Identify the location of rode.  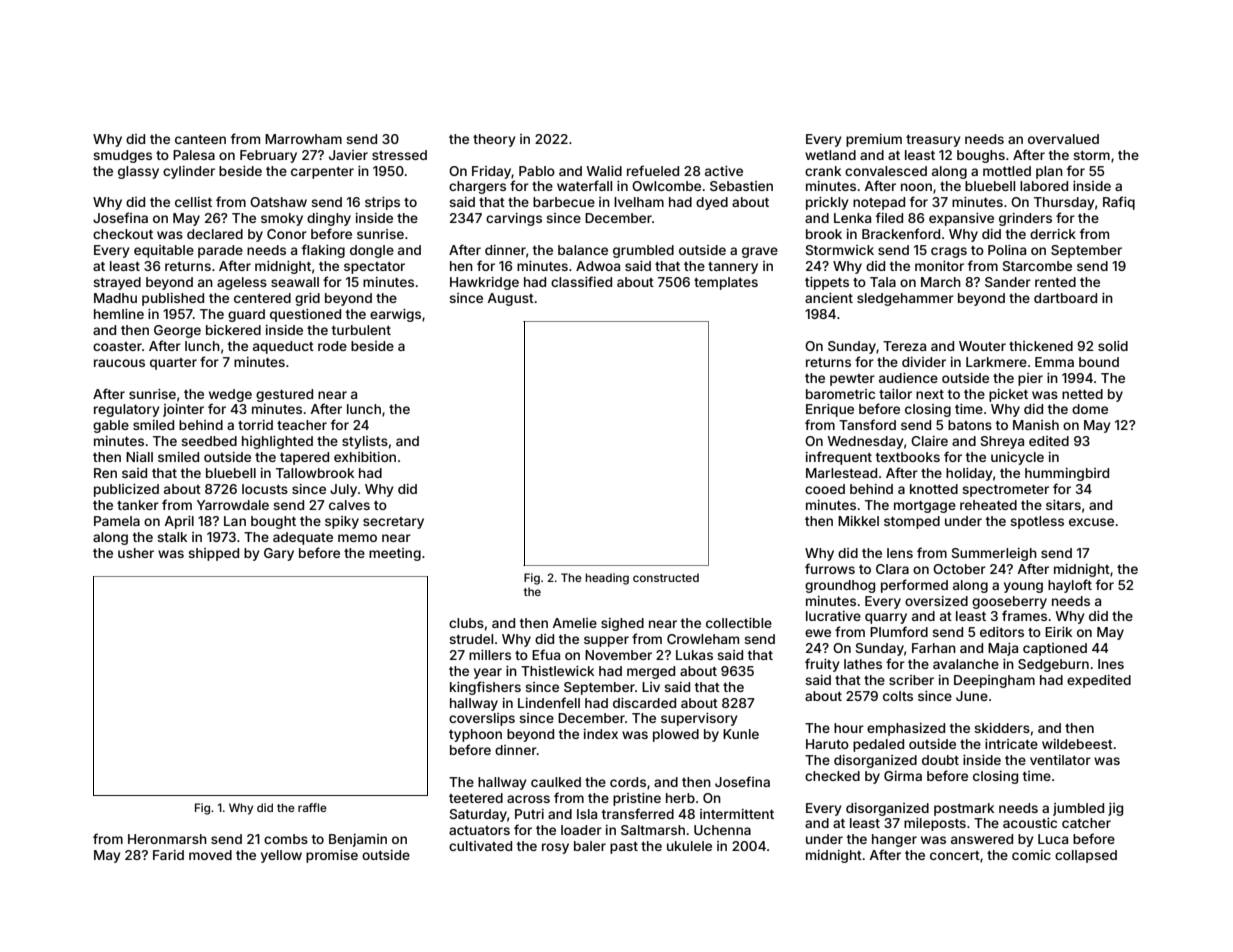
(332, 346).
